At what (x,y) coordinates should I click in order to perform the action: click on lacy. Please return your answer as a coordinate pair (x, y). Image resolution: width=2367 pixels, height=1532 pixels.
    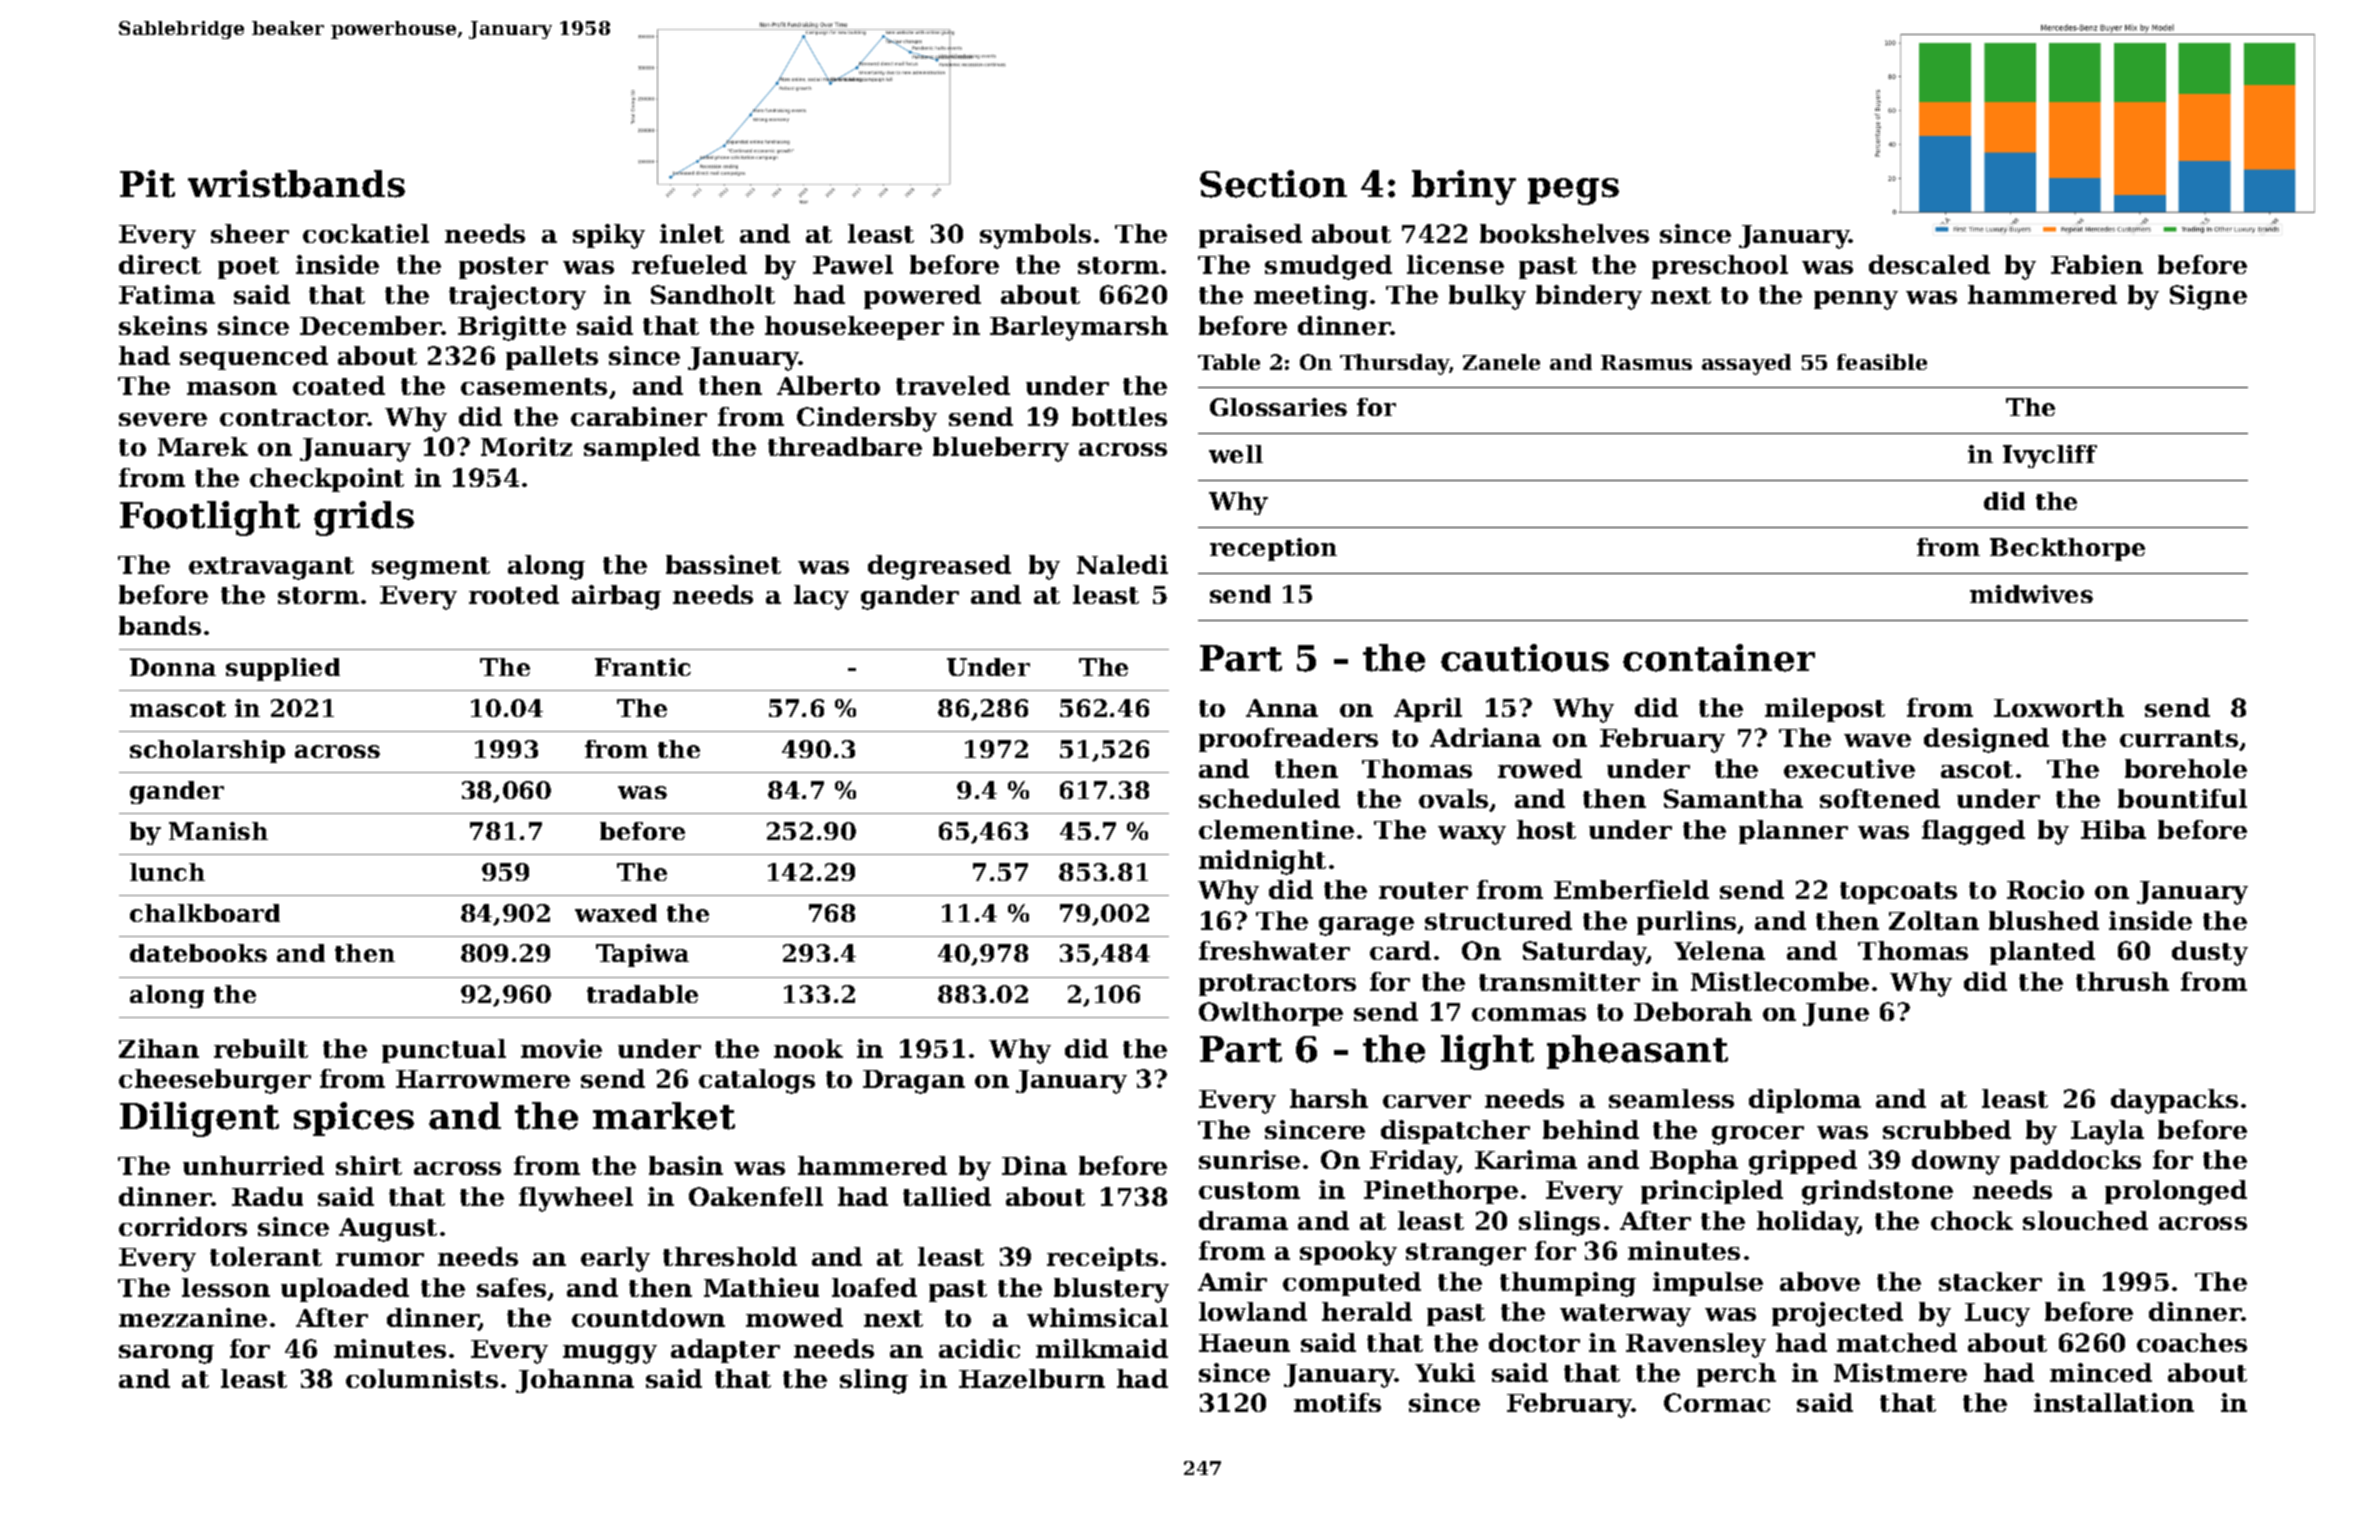
    Looking at the image, I should click on (821, 597).
